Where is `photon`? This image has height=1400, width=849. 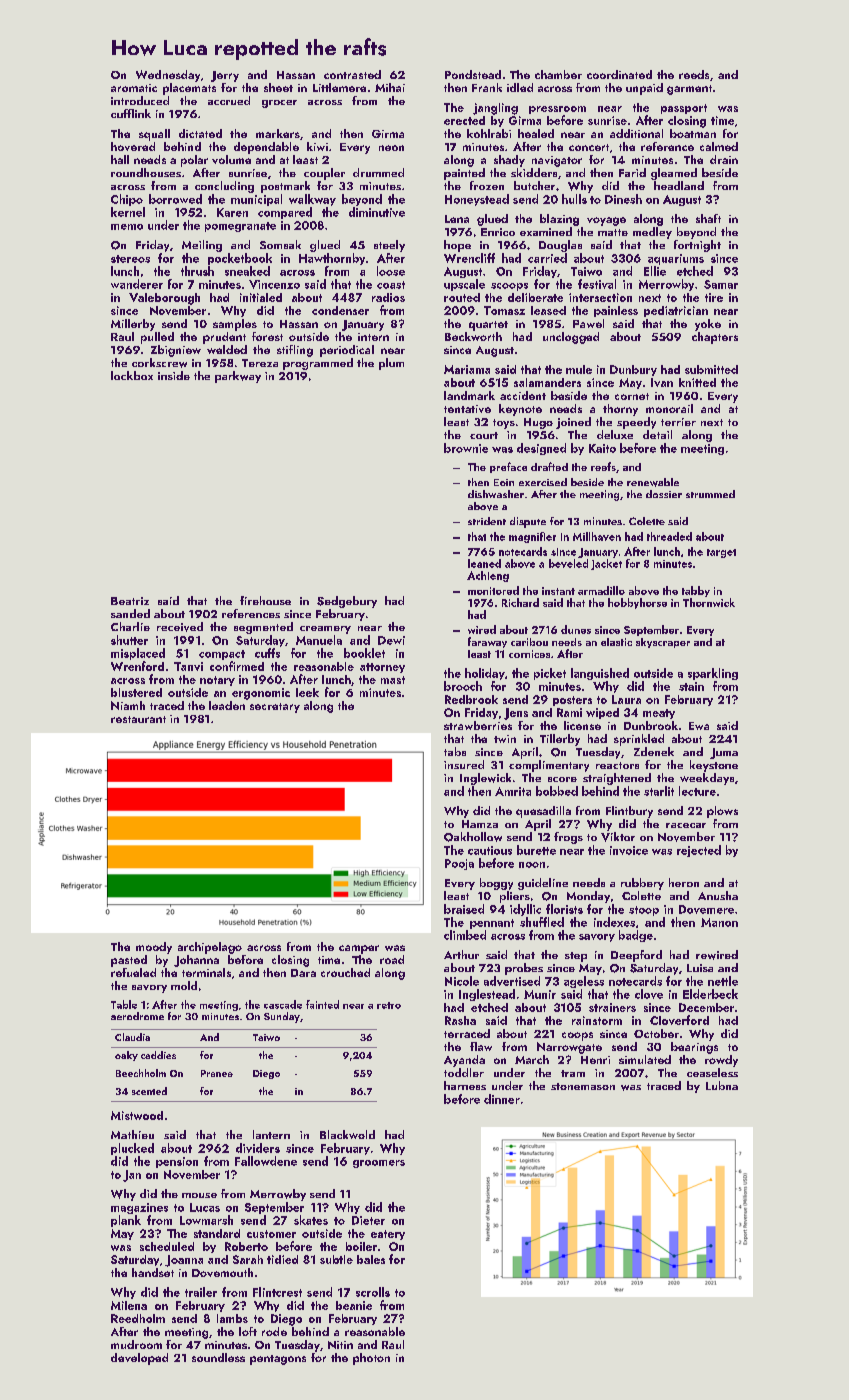 photon is located at coordinates (371, 1359).
